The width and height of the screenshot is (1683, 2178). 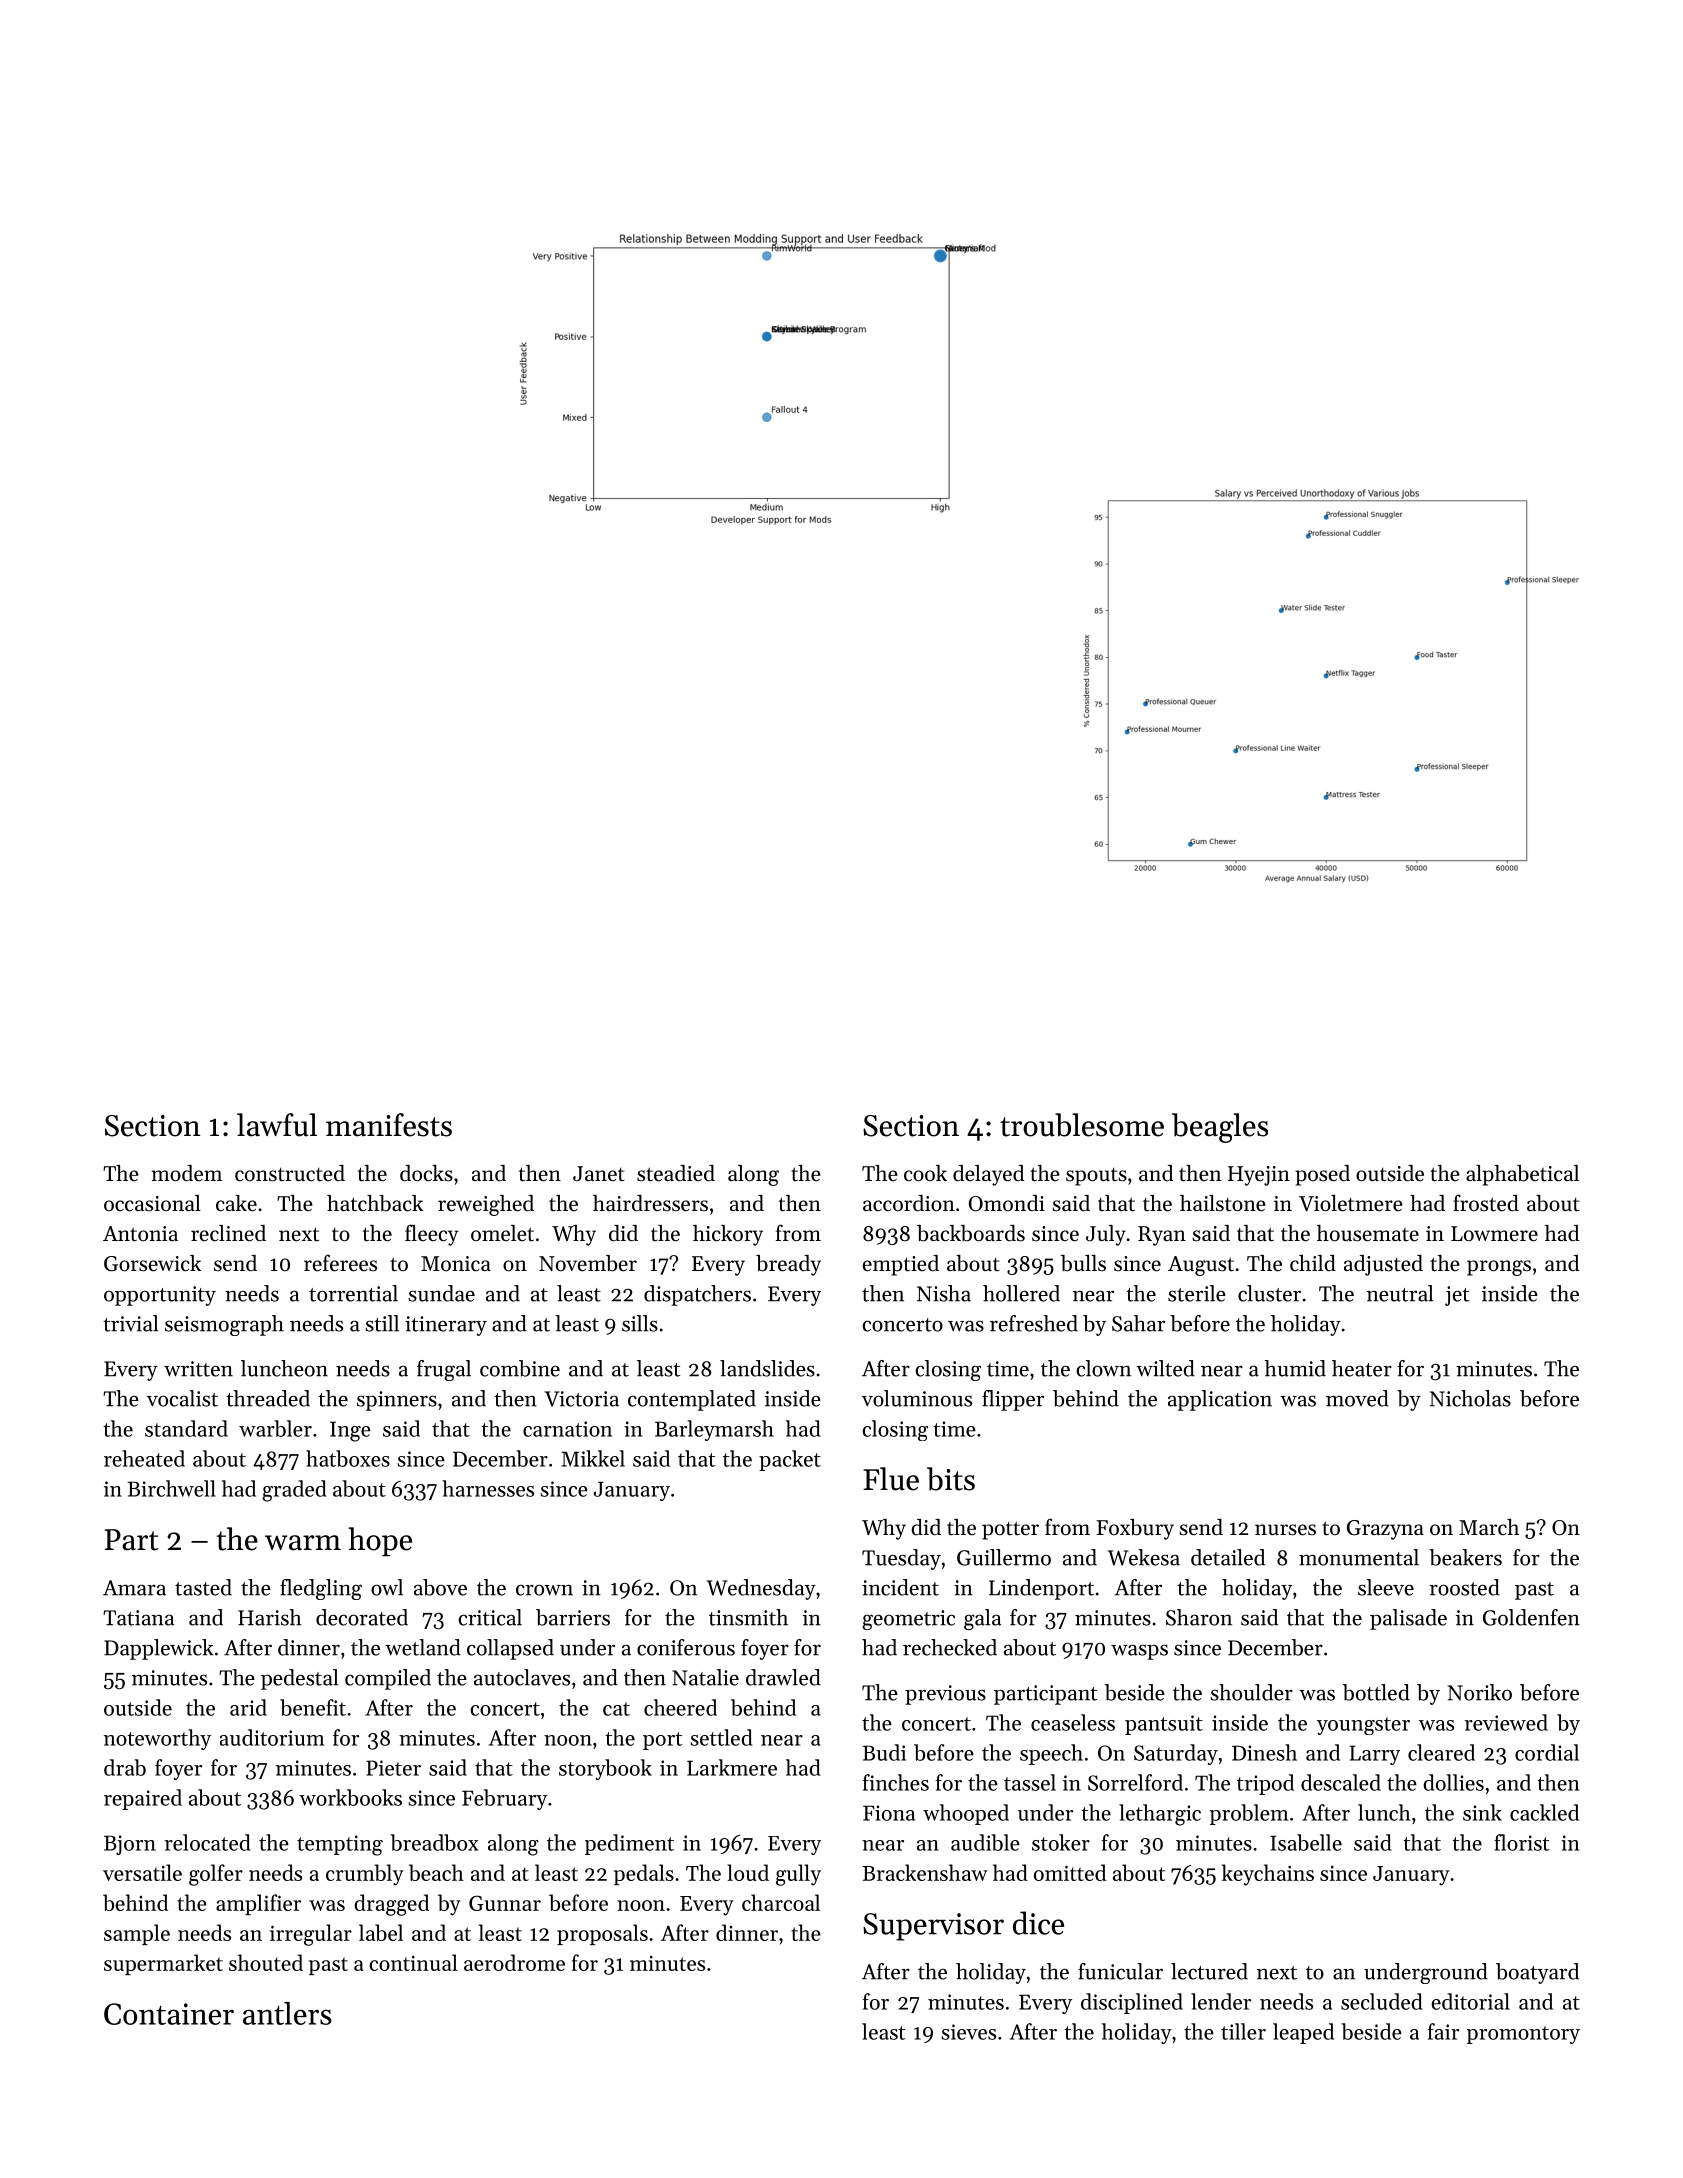 What do you see at coordinates (790, 1460) in the screenshot?
I see `packet` at bounding box center [790, 1460].
